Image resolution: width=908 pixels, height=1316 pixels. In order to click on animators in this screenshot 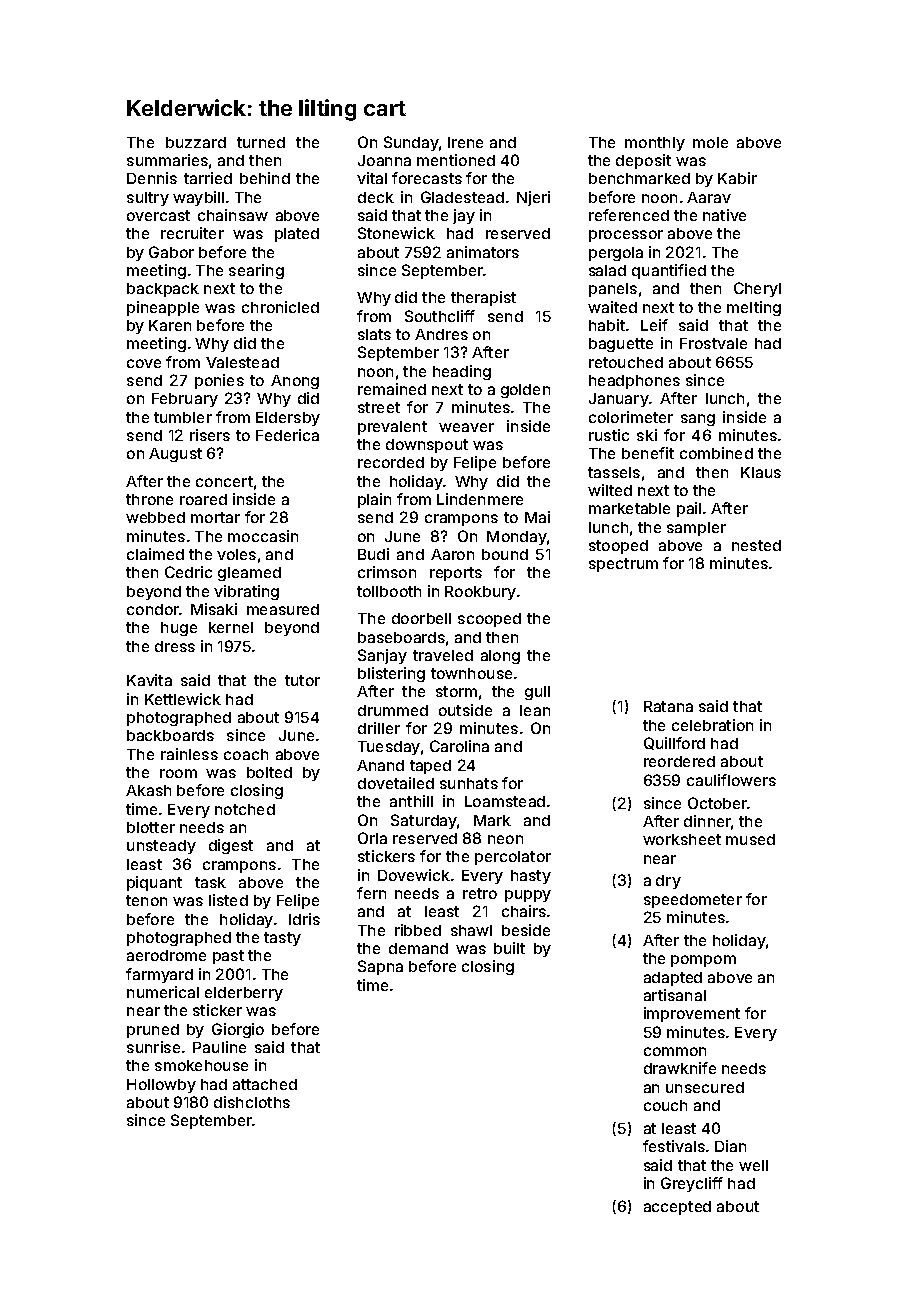, I will do `click(483, 252)`.
